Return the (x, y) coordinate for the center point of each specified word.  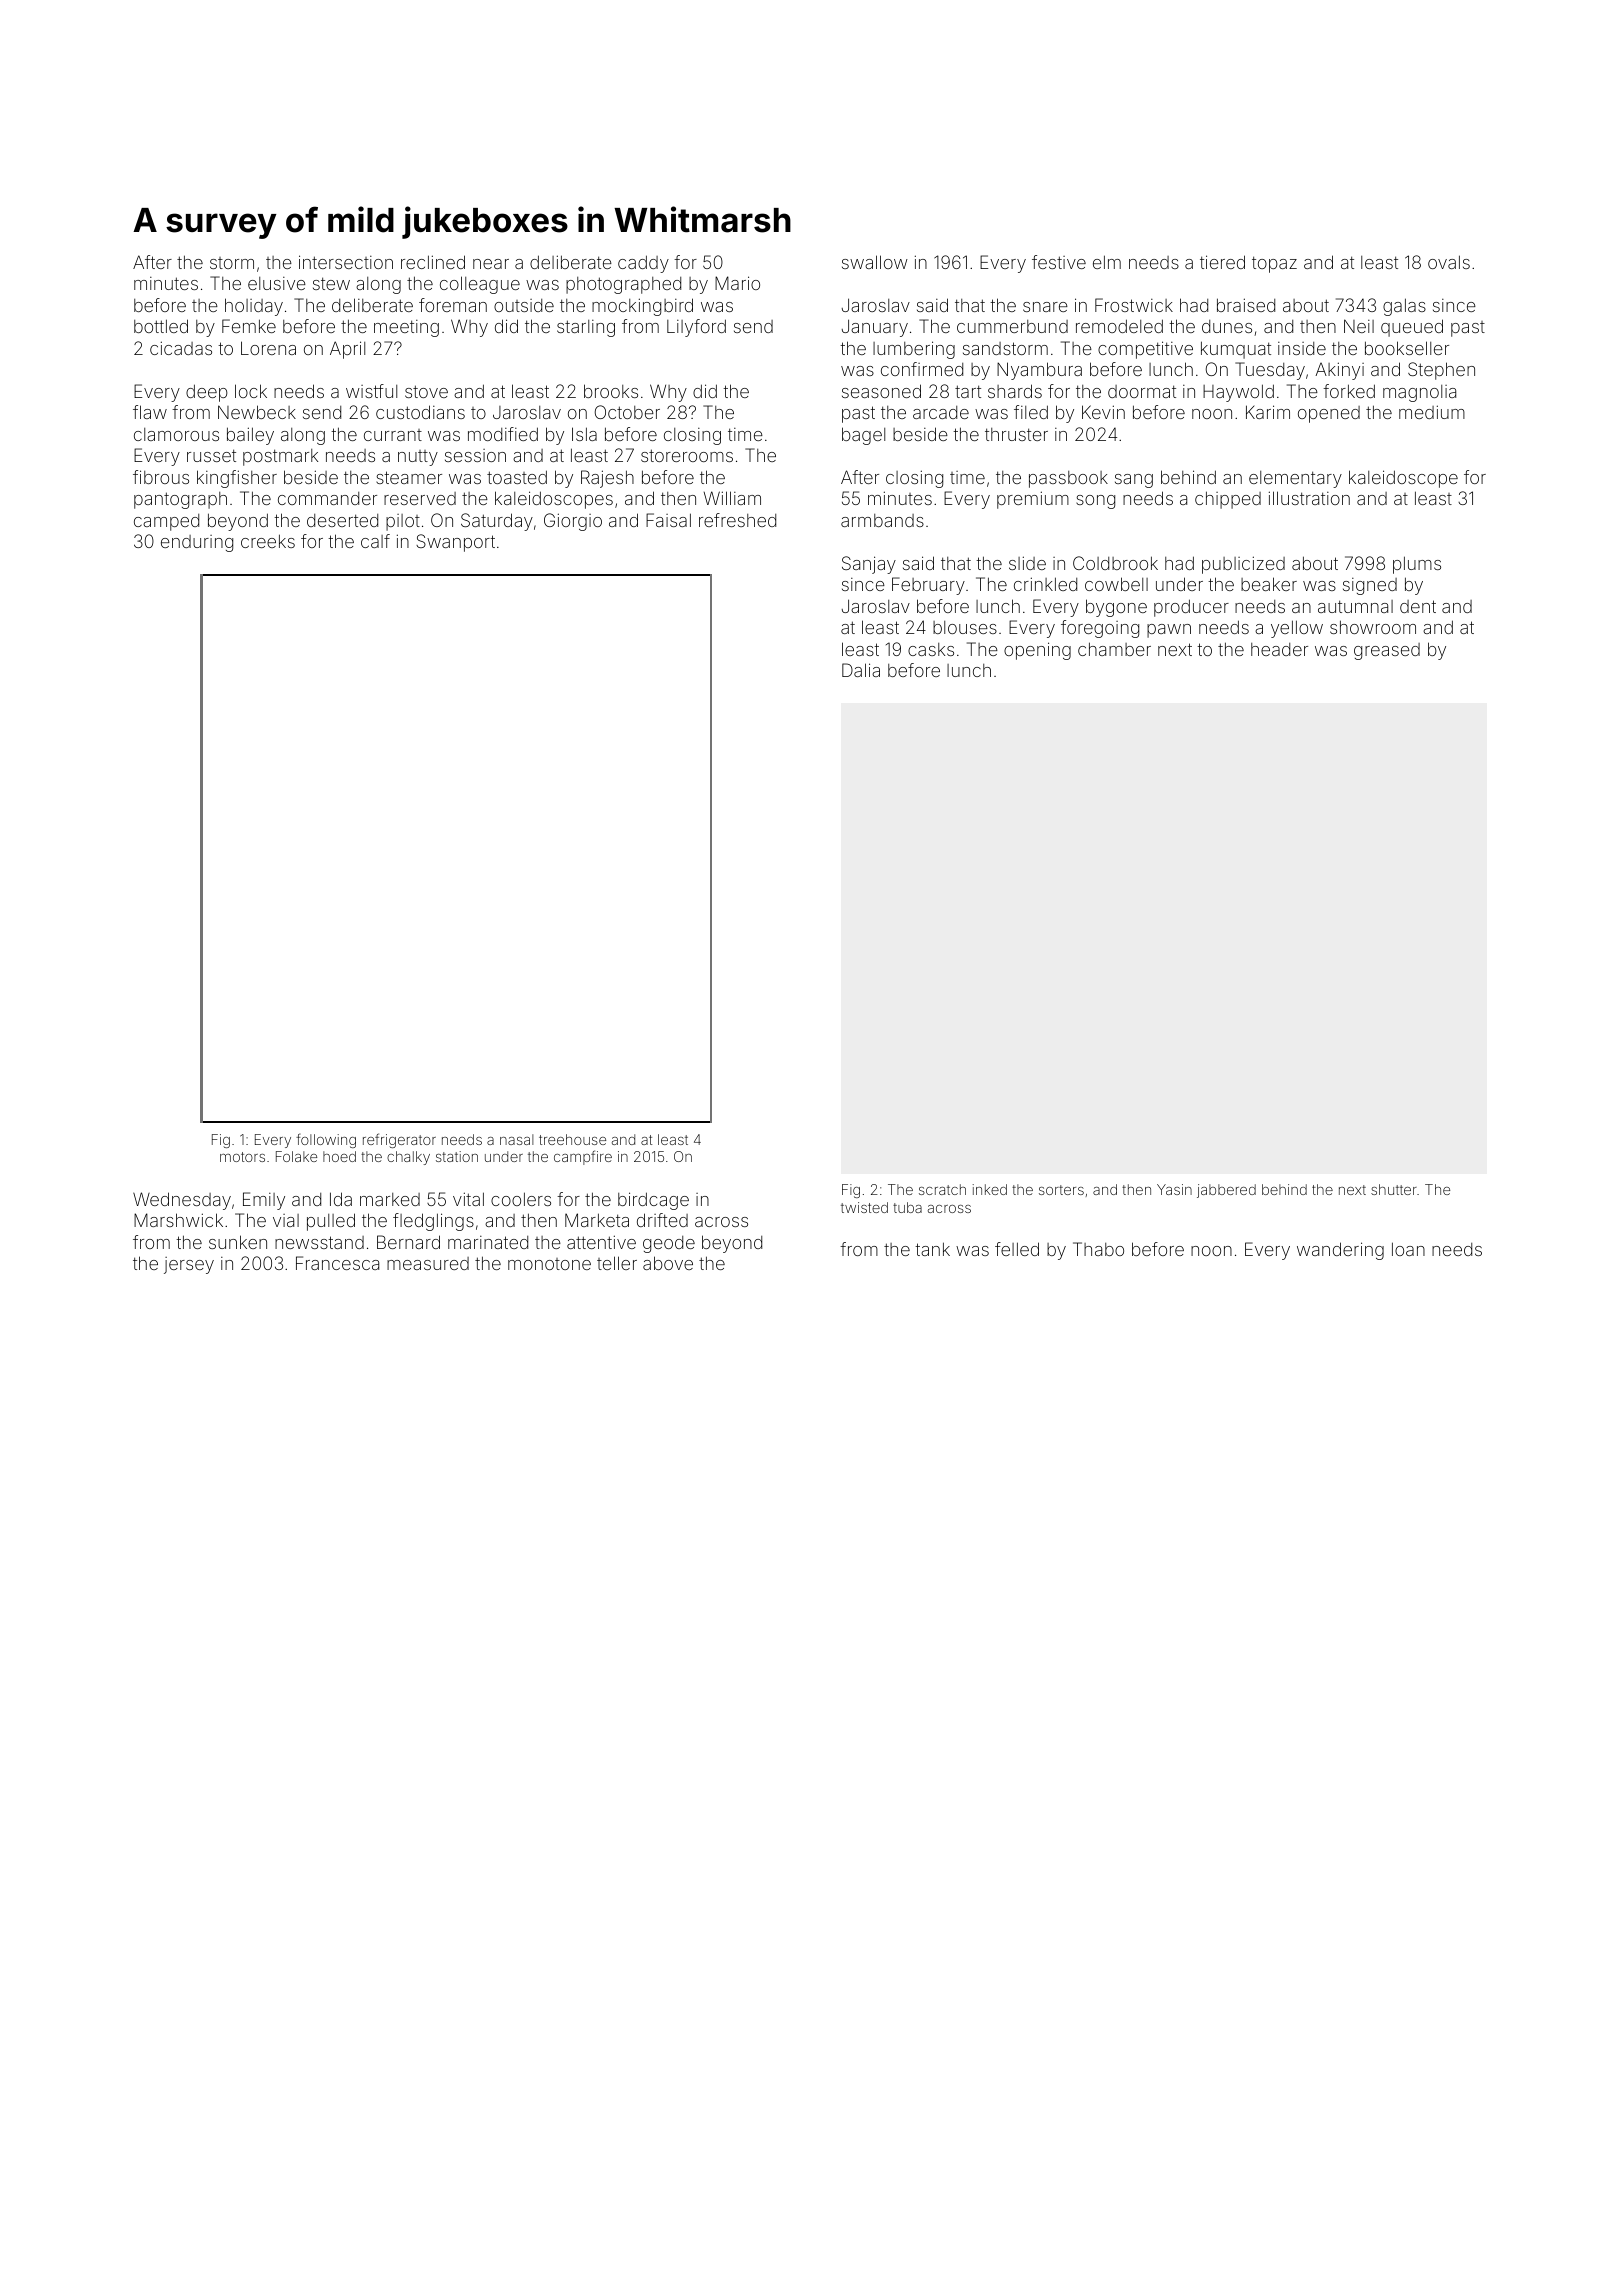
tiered (1222, 262)
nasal (517, 1139)
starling (586, 328)
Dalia (861, 670)
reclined (433, 262)
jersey (189, 1265)
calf (375, 541)
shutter (1394, 1189)
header (1279, 649)
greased (1387, 651)
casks (931, 649)
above (668, 1263)
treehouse (572, 1139)
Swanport (455, 543)
